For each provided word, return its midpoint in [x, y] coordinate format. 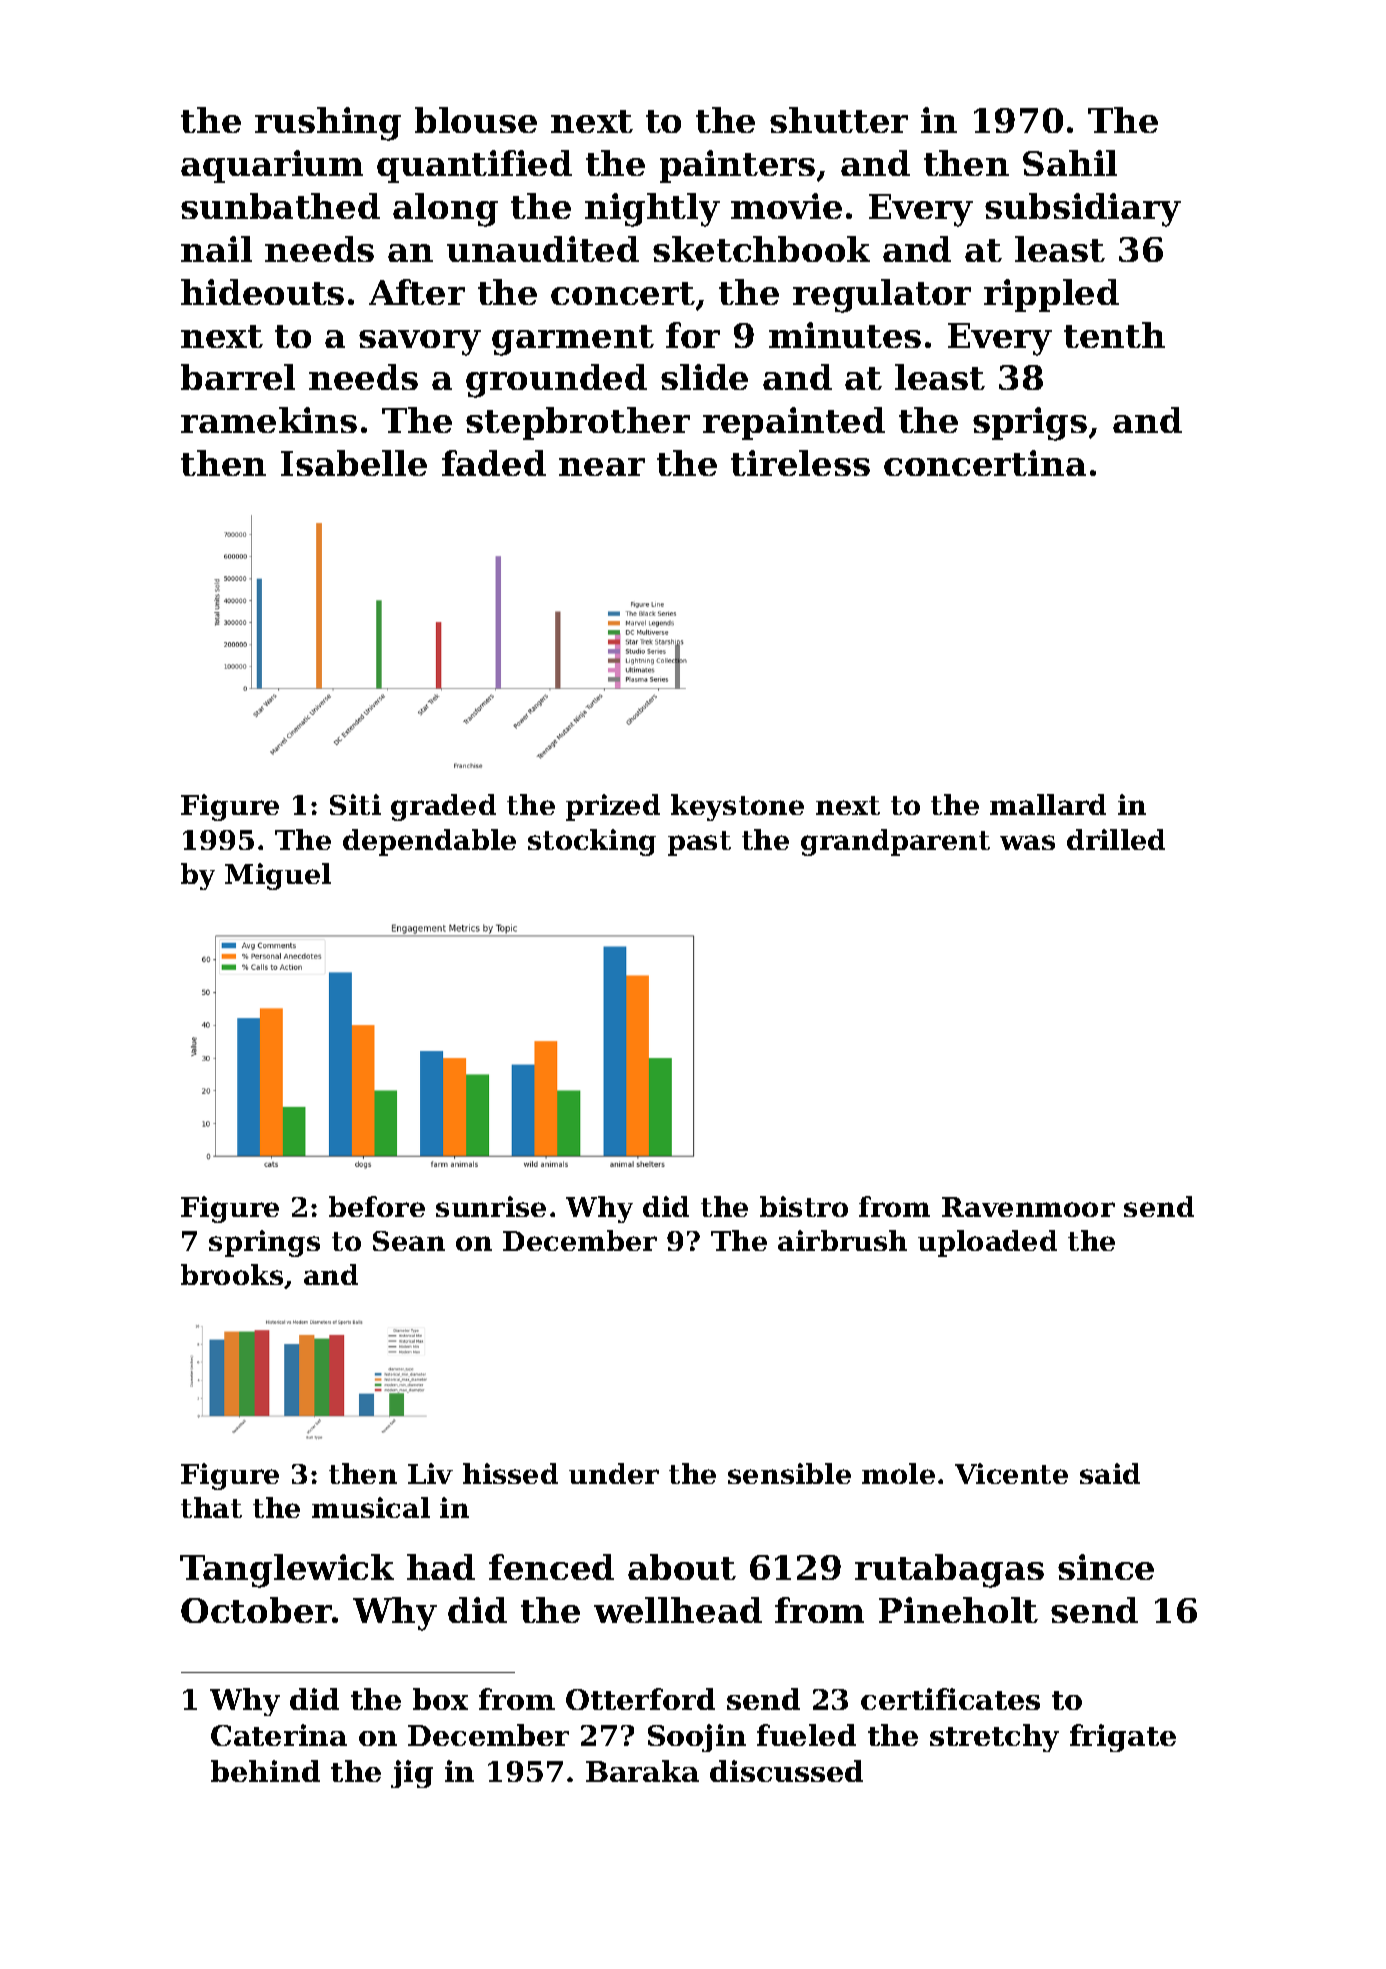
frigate [1123, 1738]
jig [412, 1774]
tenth [1114, 335]
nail [216, 249]
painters [737, 166]
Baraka [642, 1771]
